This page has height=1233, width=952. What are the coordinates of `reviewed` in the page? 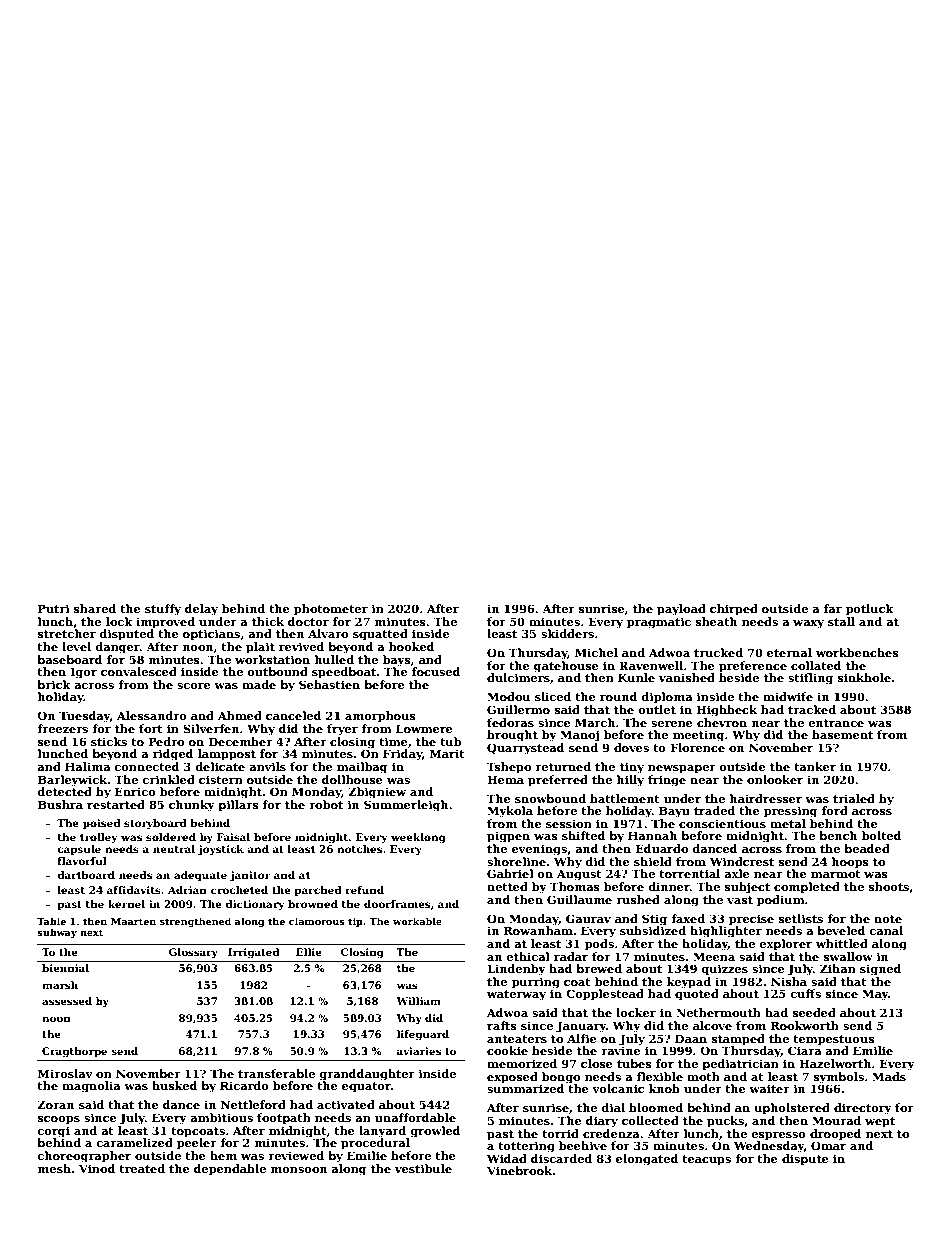 It's located at (296, 1155).
